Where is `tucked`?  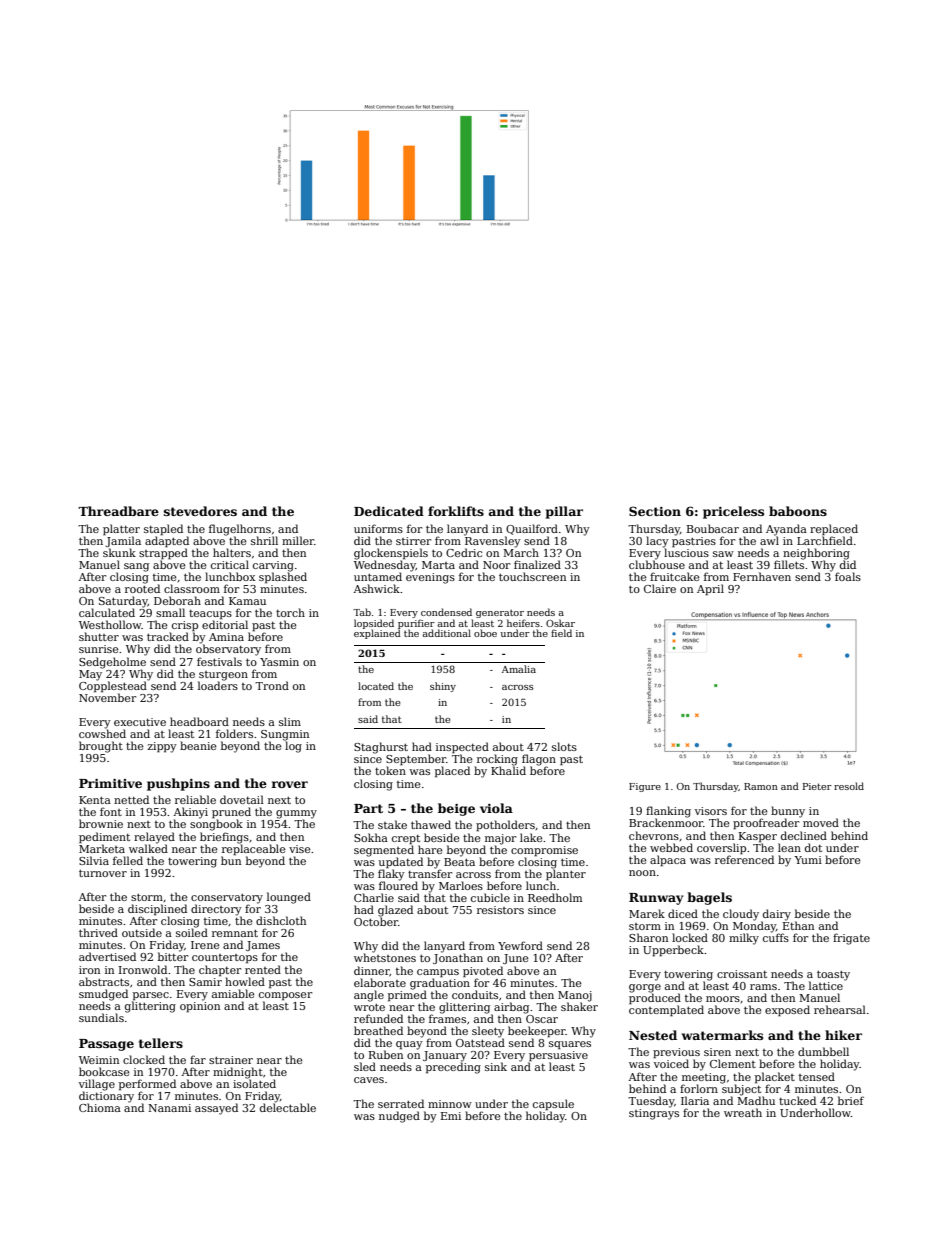 tucked is located at coordinates (797, 1100).
